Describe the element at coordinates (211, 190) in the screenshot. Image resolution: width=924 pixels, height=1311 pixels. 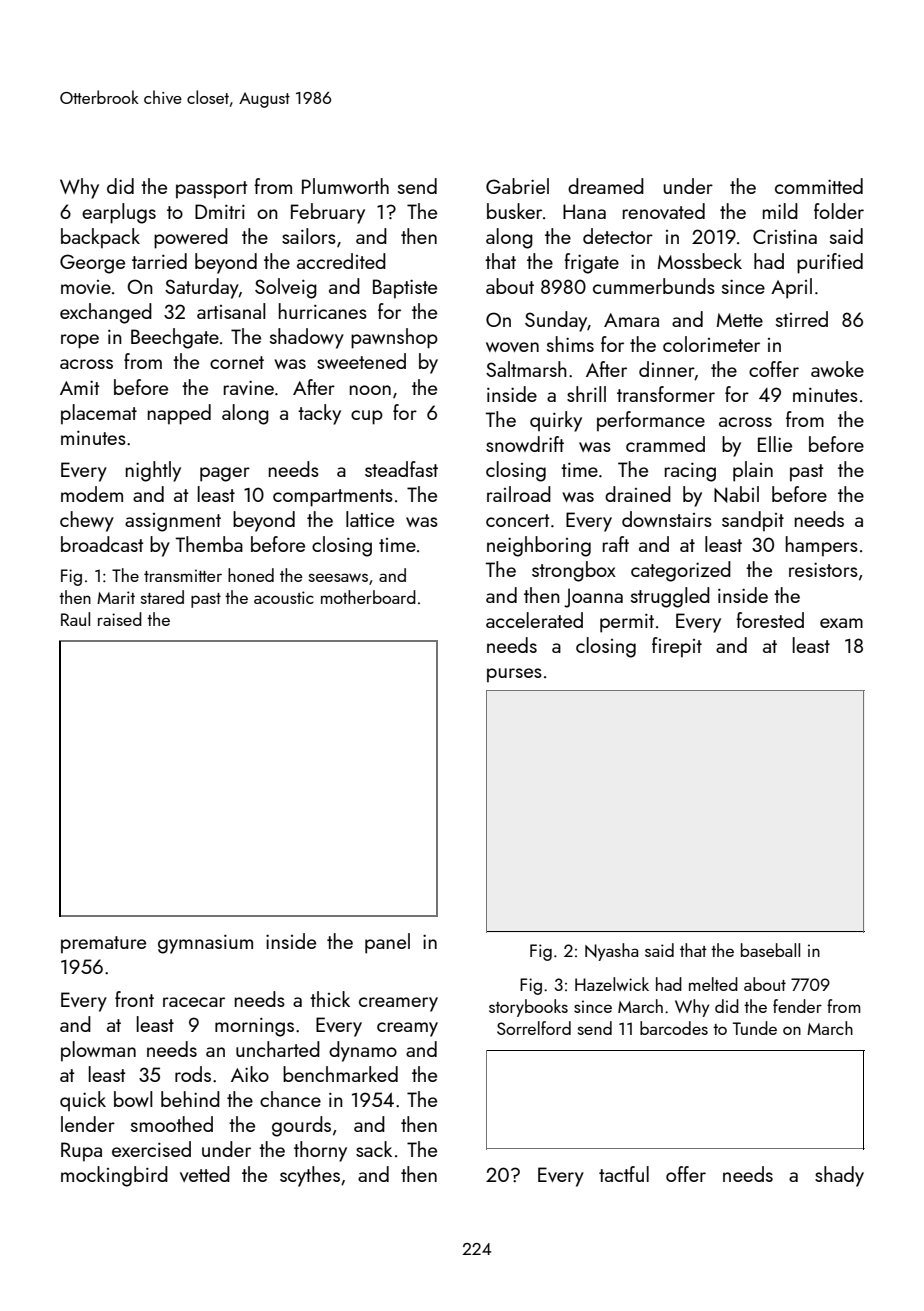
I see `passport` at that location.
